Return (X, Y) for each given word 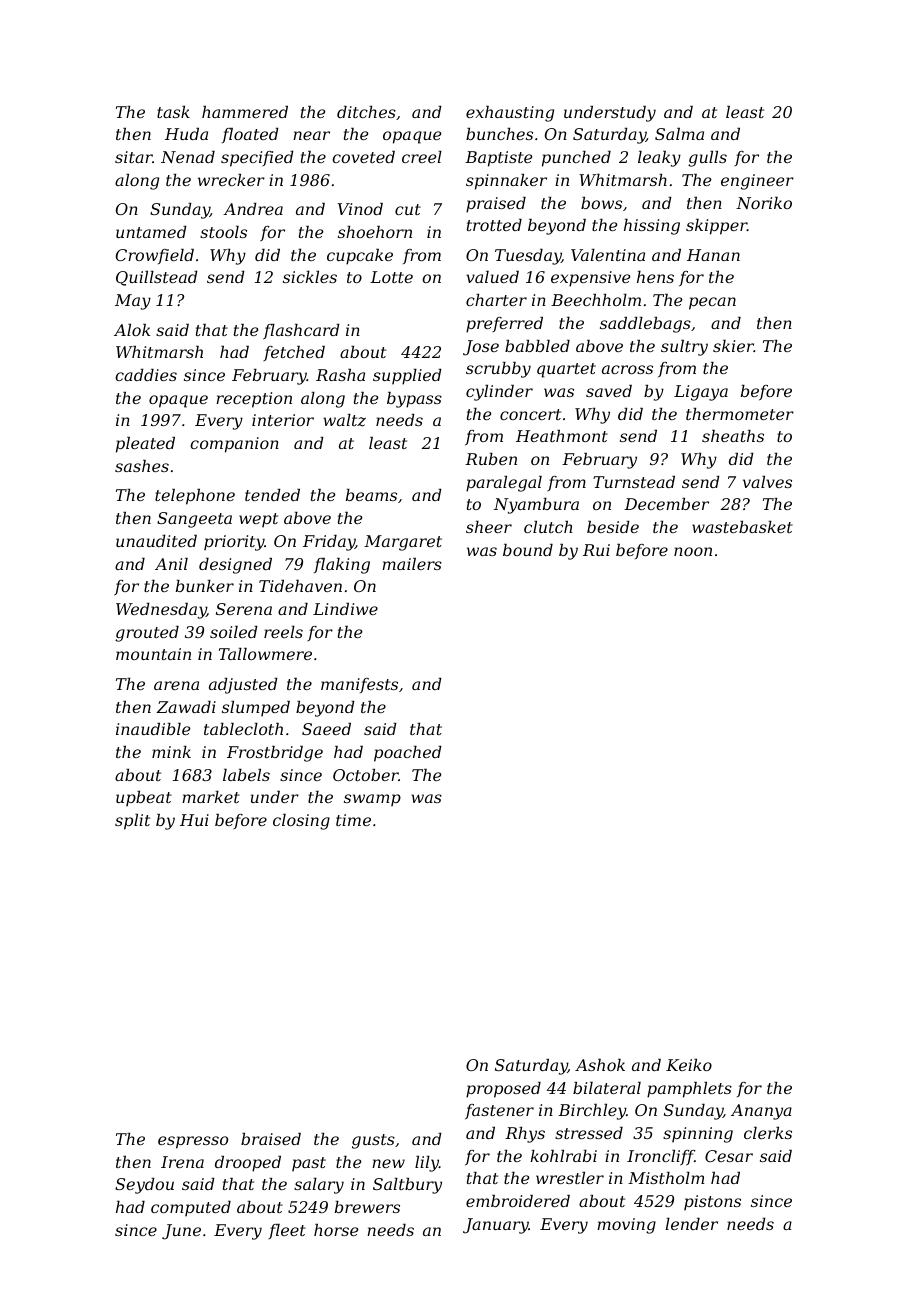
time (353, 820)
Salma (679, 134)
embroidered (518, 1201)
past (309, 1164)
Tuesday (528, 257)
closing (301, 822)
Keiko (689, 1065)
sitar (134, 157)
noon (693, 551)
